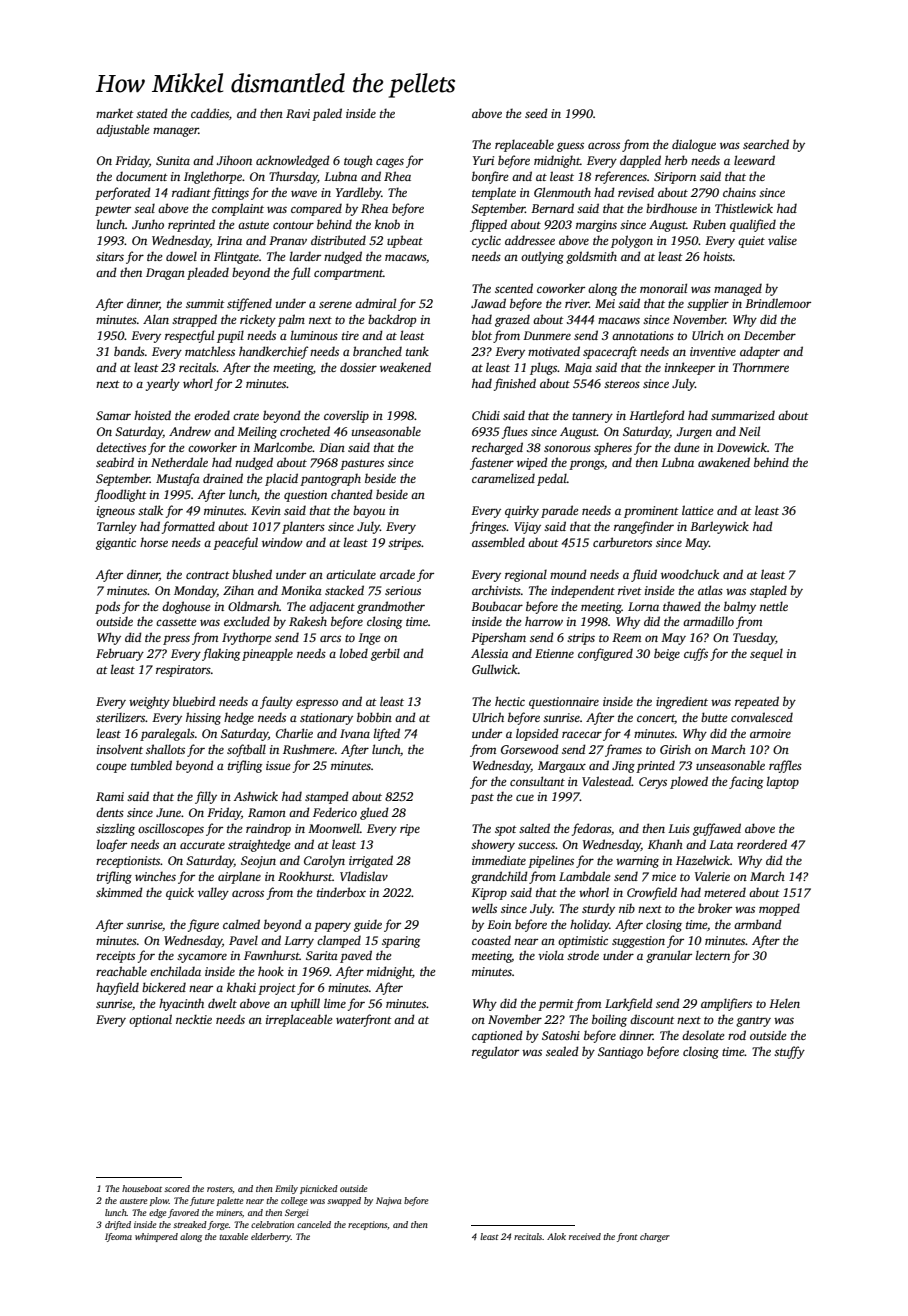  What do you see at coordinates (391, 607) in the page?
I see `grandmother` at bounding box center [391, 607].
